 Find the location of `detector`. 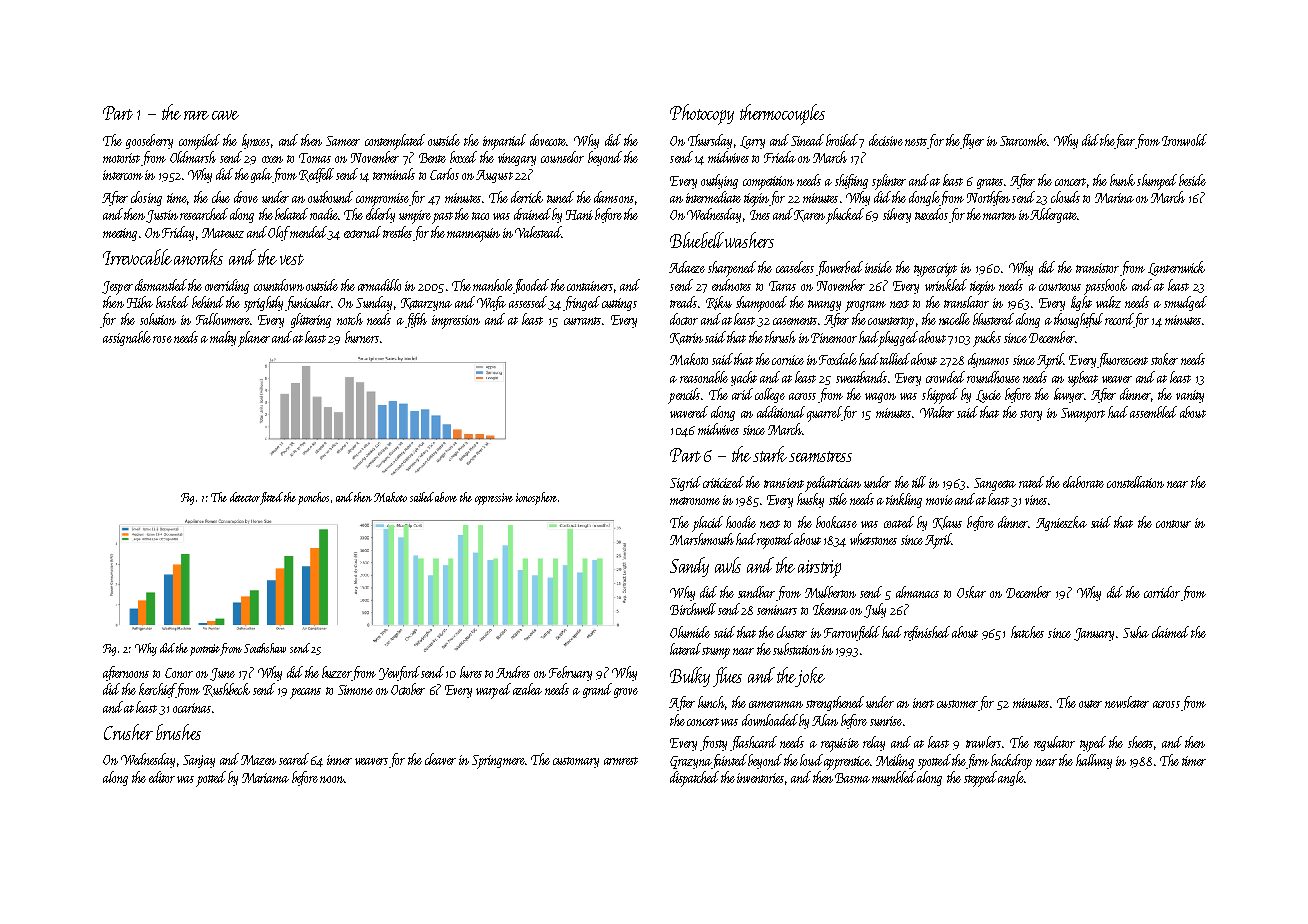

detector is located at coordinates (245, 497).
